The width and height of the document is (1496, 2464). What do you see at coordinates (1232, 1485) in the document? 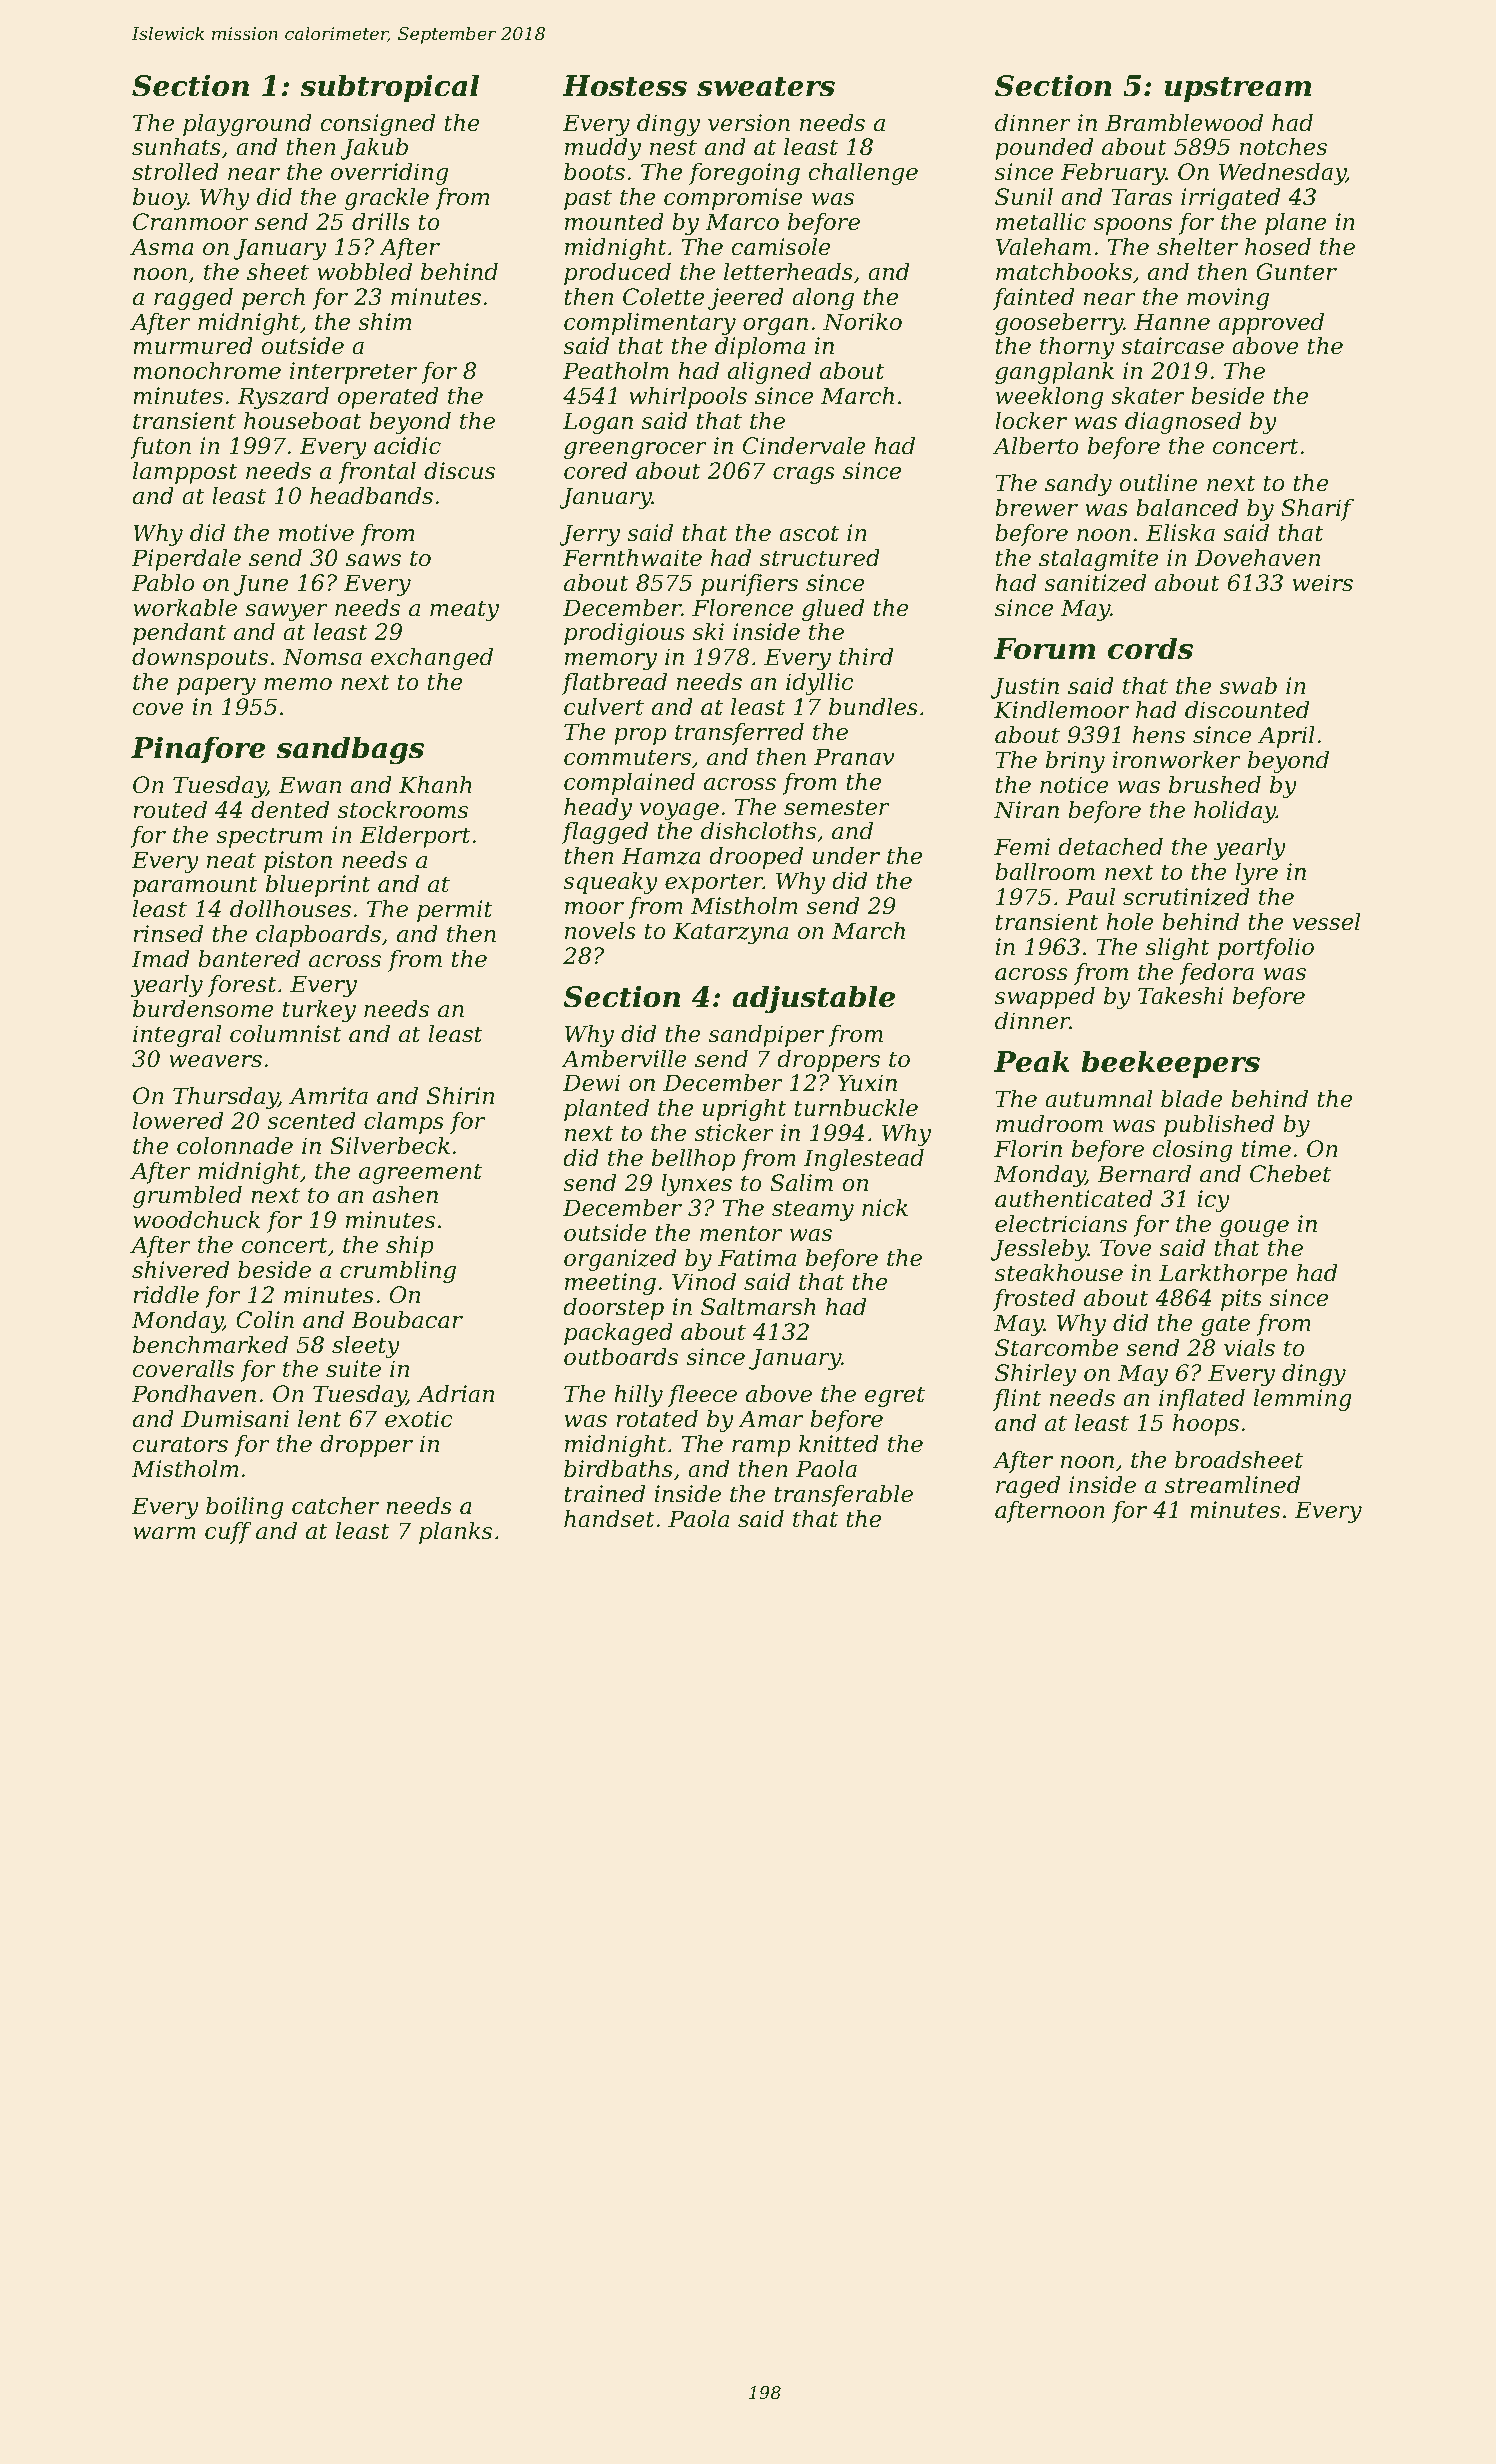
I see `streamlined` at bounding box center [1232, 1485].
